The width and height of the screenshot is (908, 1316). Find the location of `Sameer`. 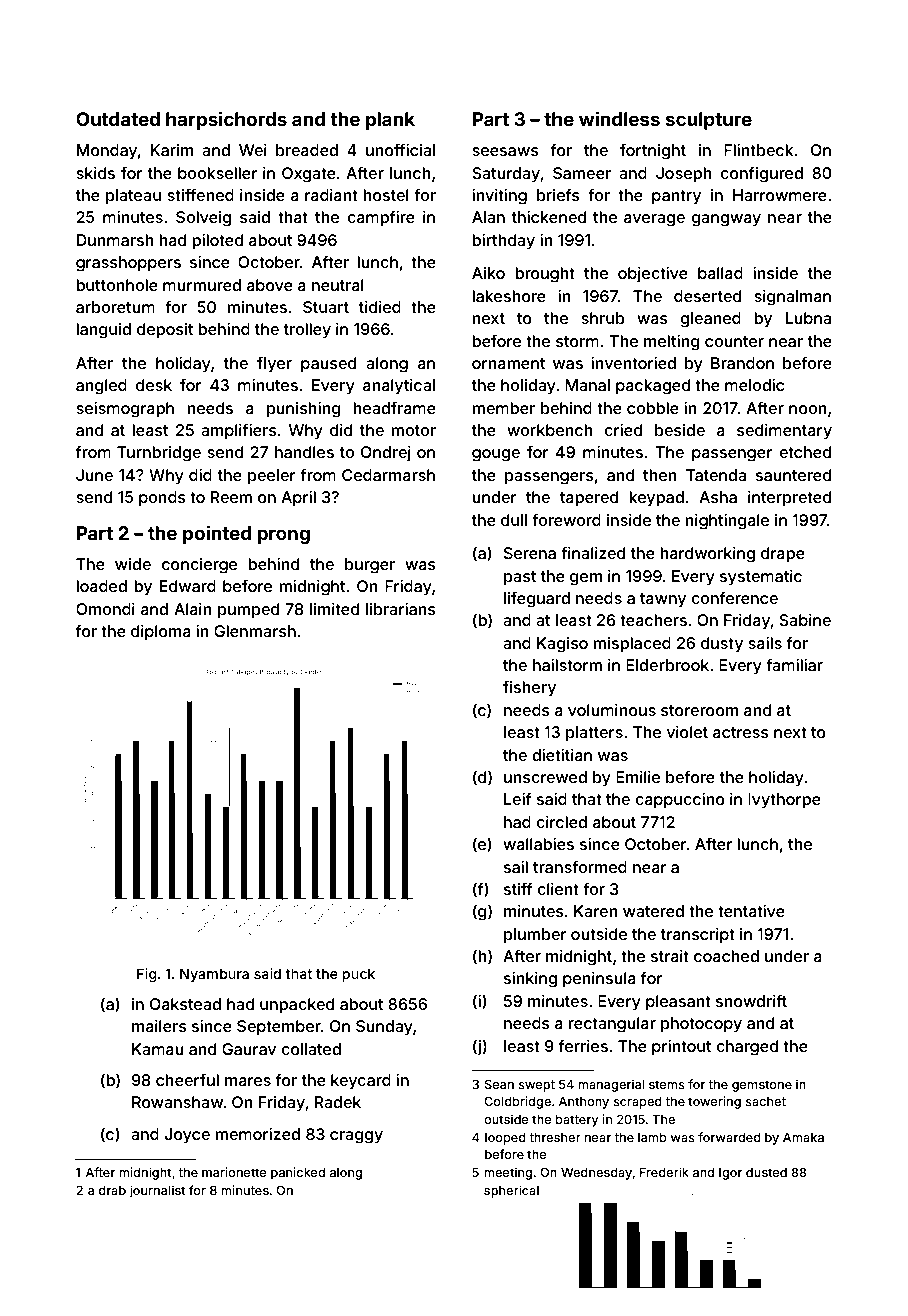

Sameer is located at coordinates (582, 173).
